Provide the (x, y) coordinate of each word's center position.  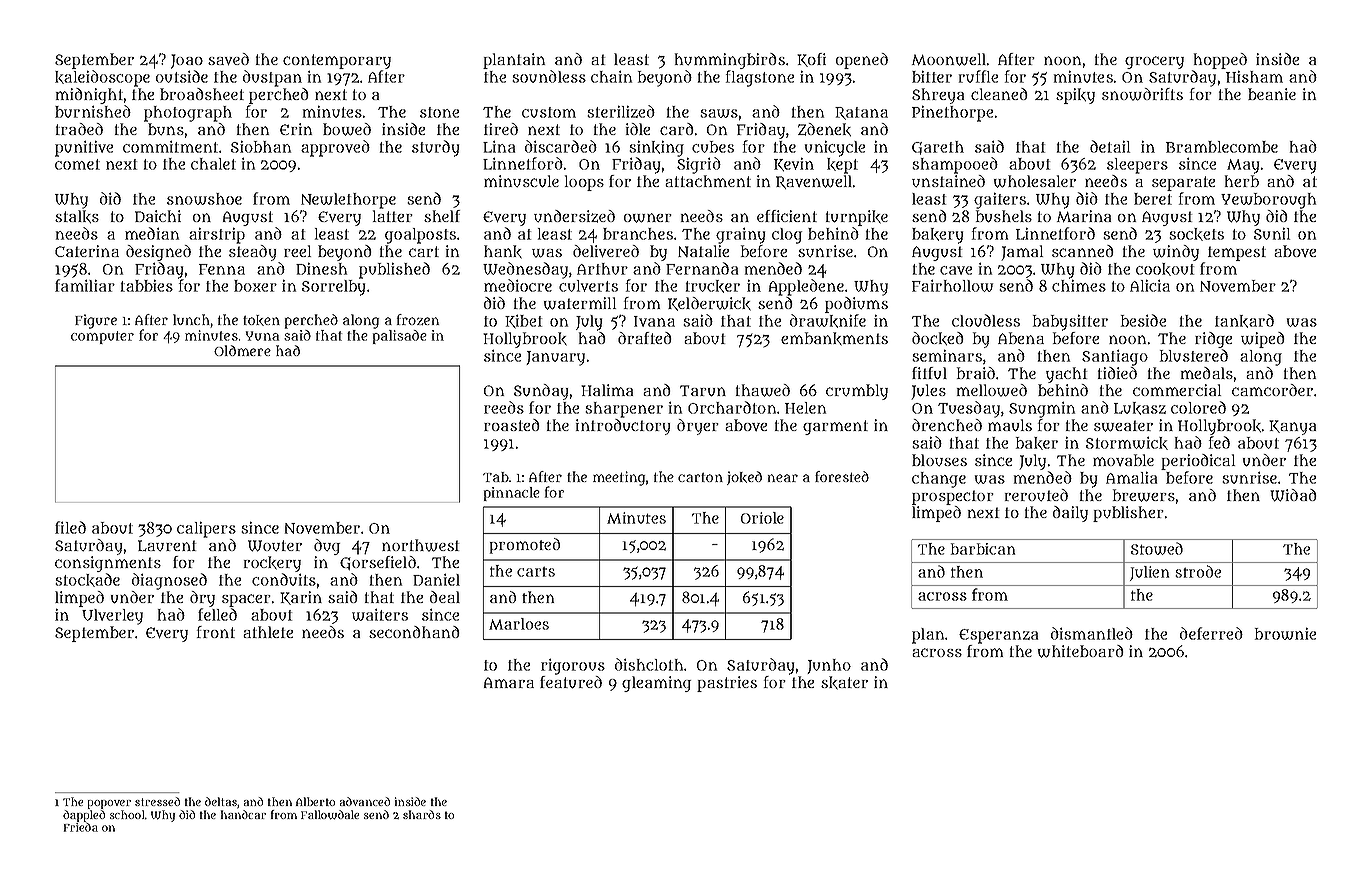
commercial (1177, 390)
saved (228, 59)
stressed (157, 801)
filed (70, 527)
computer (102, 337)
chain (611, 77)
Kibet (523, 322)
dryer (698, 427)
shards (422, 814)
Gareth (938, 148)
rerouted (1036, 495)
